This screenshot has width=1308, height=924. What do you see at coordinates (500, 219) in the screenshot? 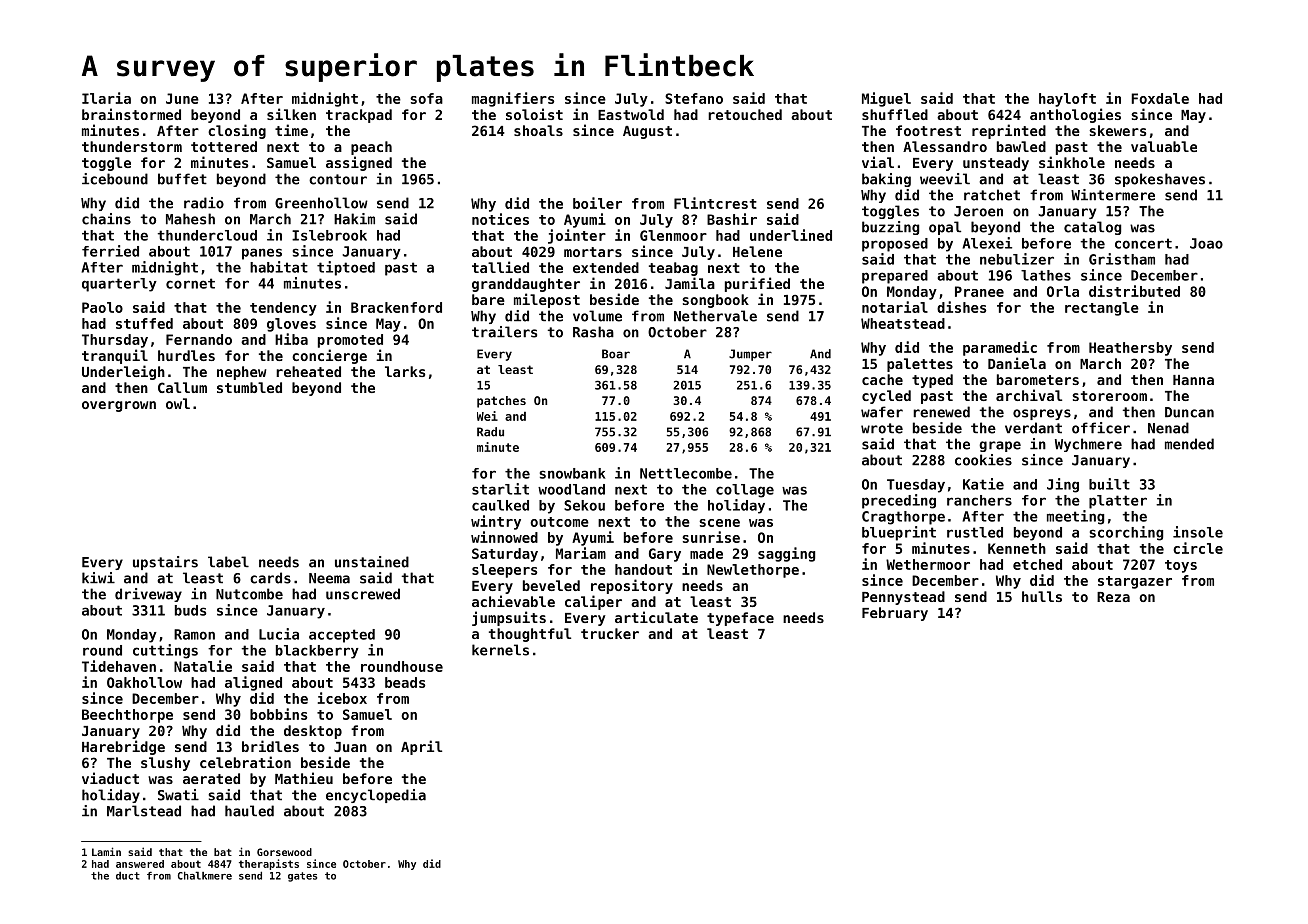
I see `notices` at bounding box center [500, 219].
